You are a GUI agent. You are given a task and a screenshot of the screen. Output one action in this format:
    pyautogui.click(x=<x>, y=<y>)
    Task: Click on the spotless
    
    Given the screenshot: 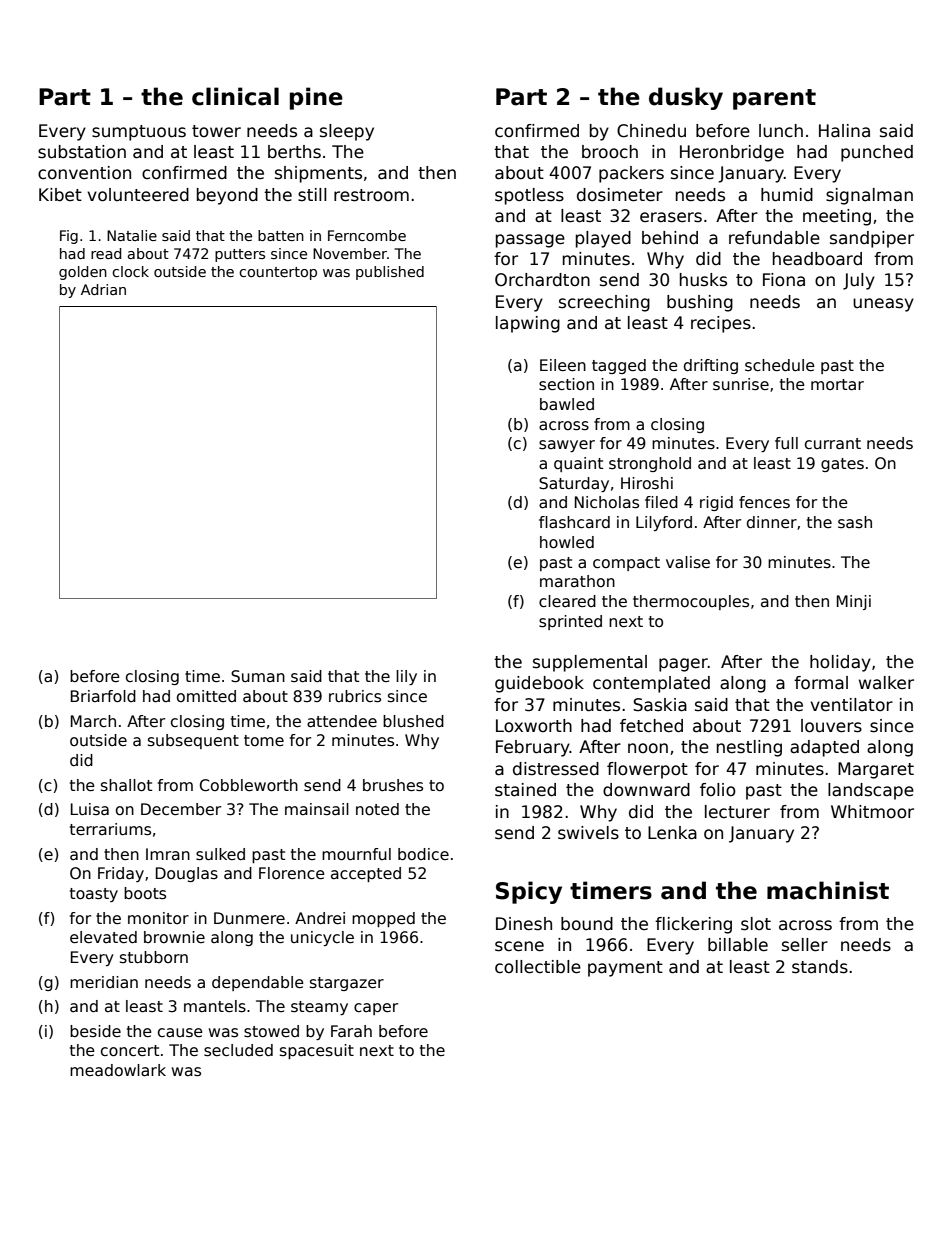 What is the action you would take?
    pyautogui.click(x=529, y=196)
